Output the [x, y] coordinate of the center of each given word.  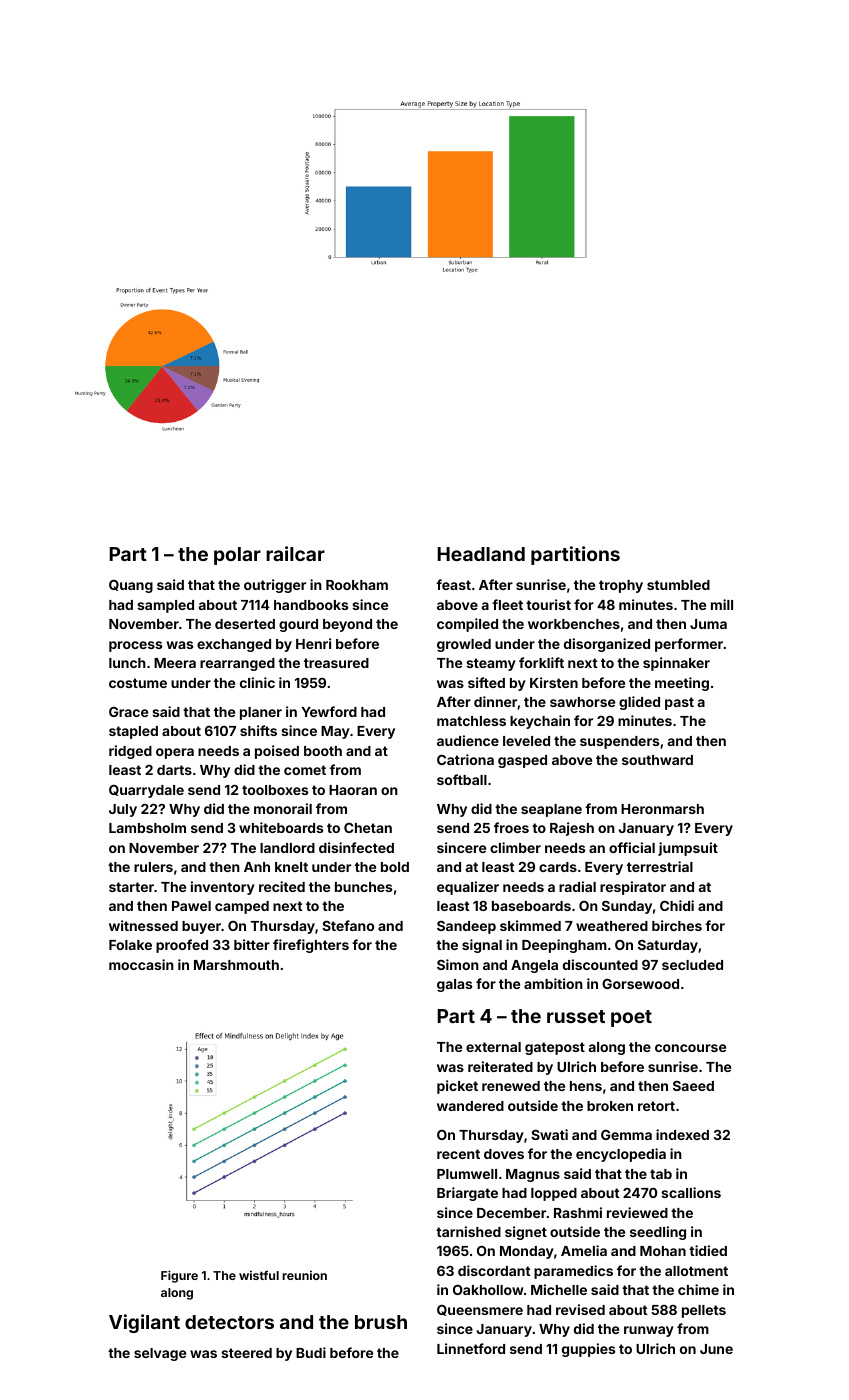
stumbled [678, 585]
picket [457, 1087]
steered [246, 1353]
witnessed [143, 925]
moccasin [141, 964]
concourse [690, 1048]
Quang [131, 586]
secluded [692, 965]
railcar [295, 553]
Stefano [348, 925]
